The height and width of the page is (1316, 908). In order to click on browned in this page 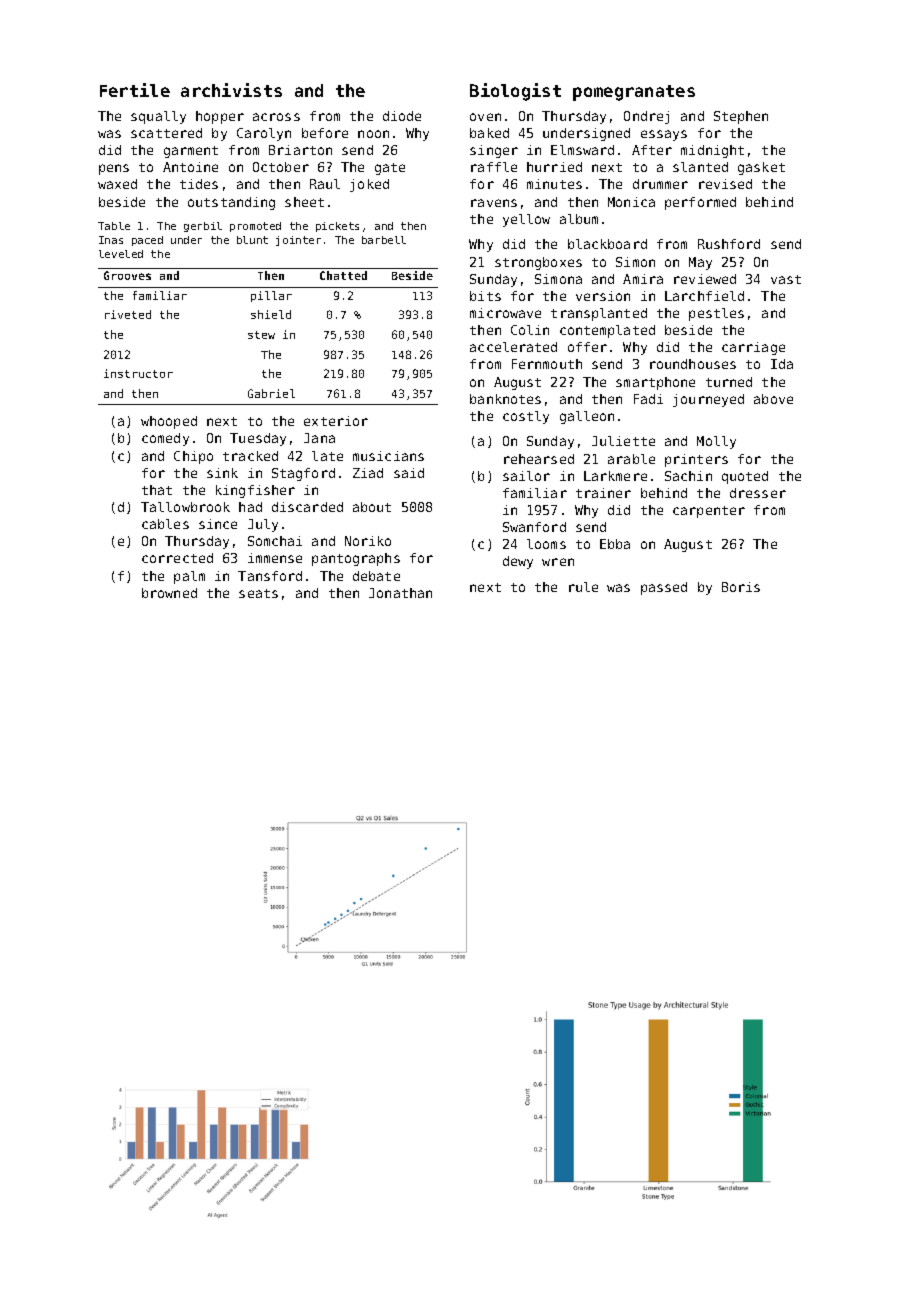, I will do `click(169, 593)`.
